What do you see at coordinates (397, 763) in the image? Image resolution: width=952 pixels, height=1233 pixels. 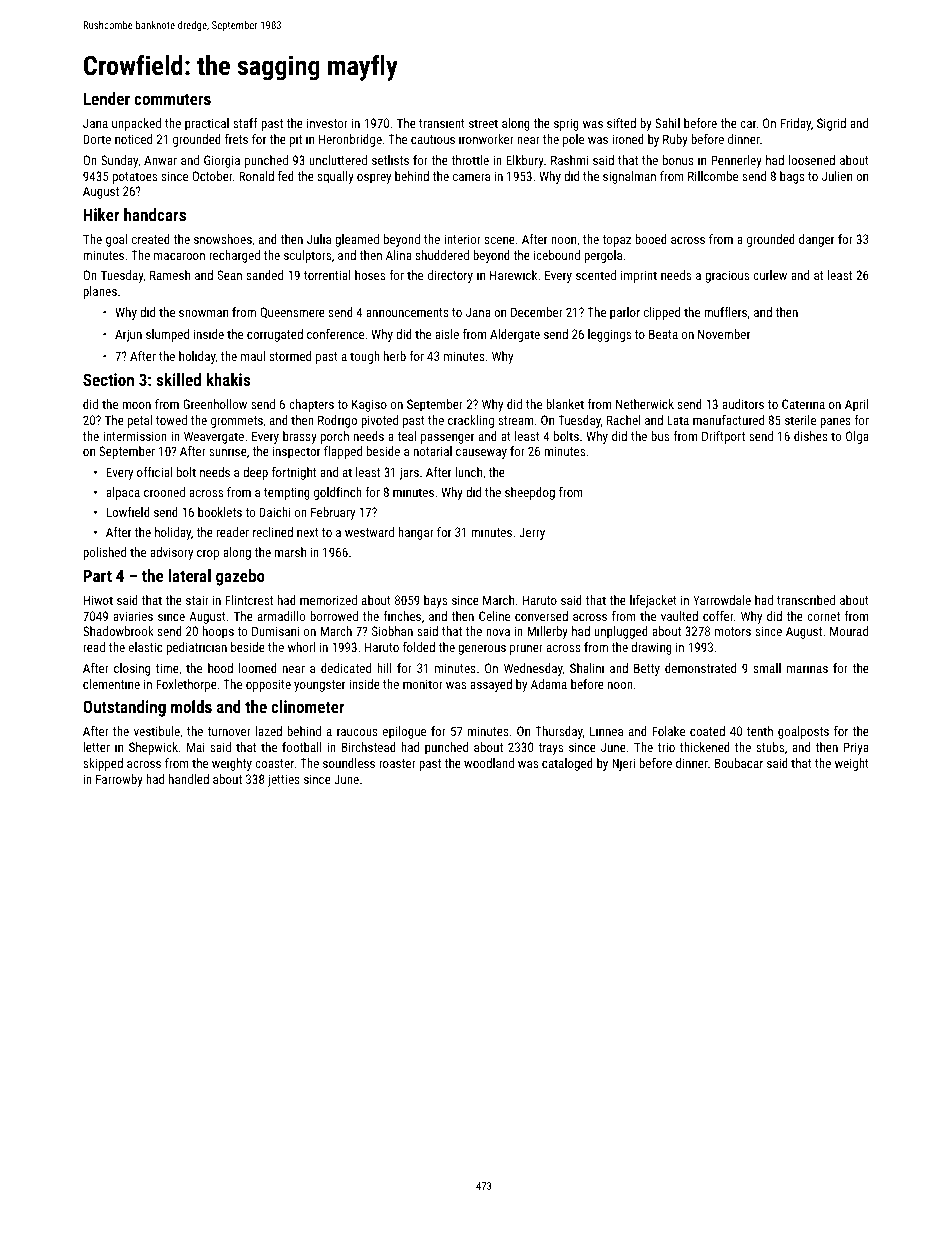 I see `roaster` at bounding box center [397, 763].
